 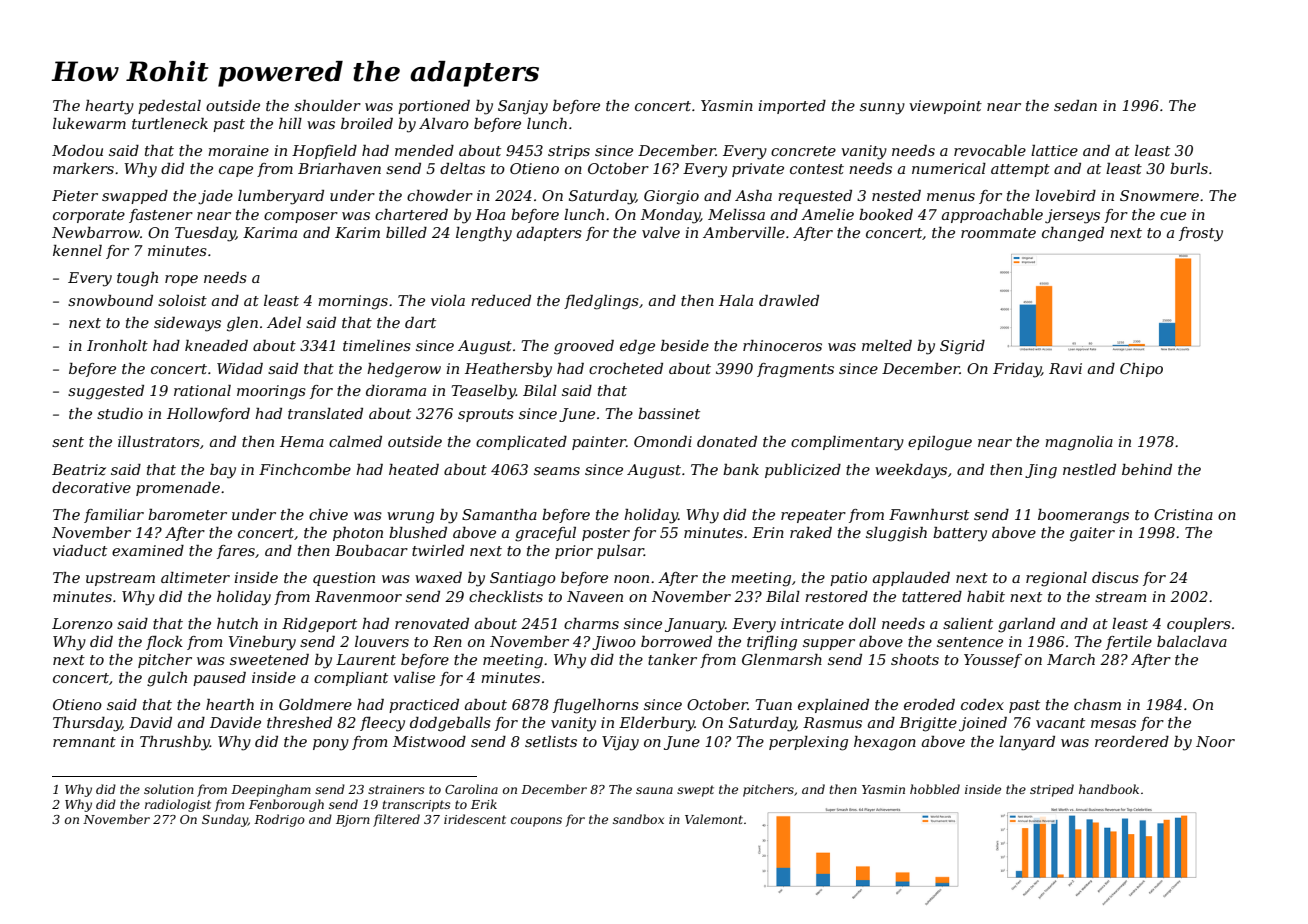 I want to click on Goldmere, so click(x=315, y=704).
